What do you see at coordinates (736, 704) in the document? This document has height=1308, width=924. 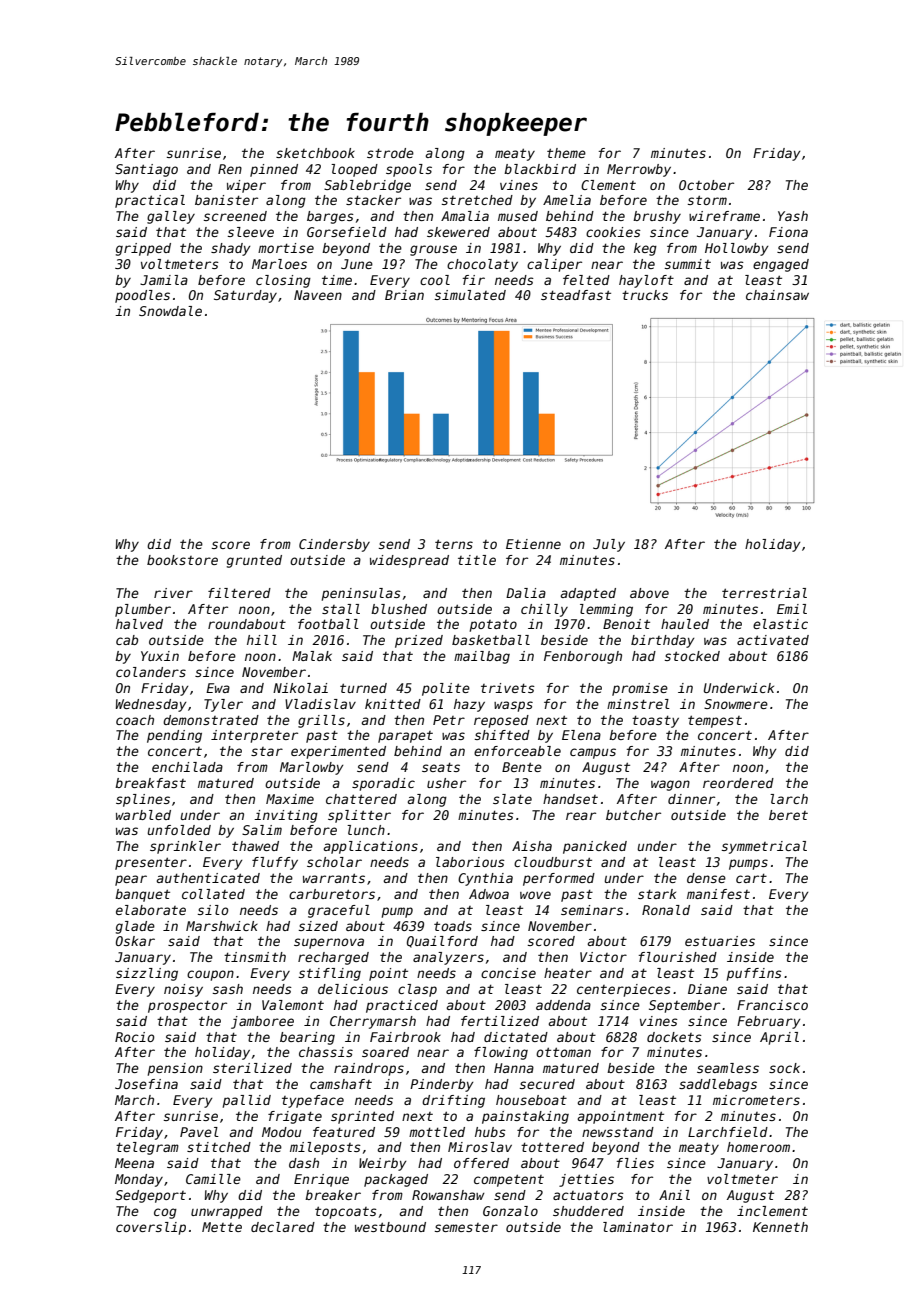 I see `Snowmere` at bounding box center [736, 704].
